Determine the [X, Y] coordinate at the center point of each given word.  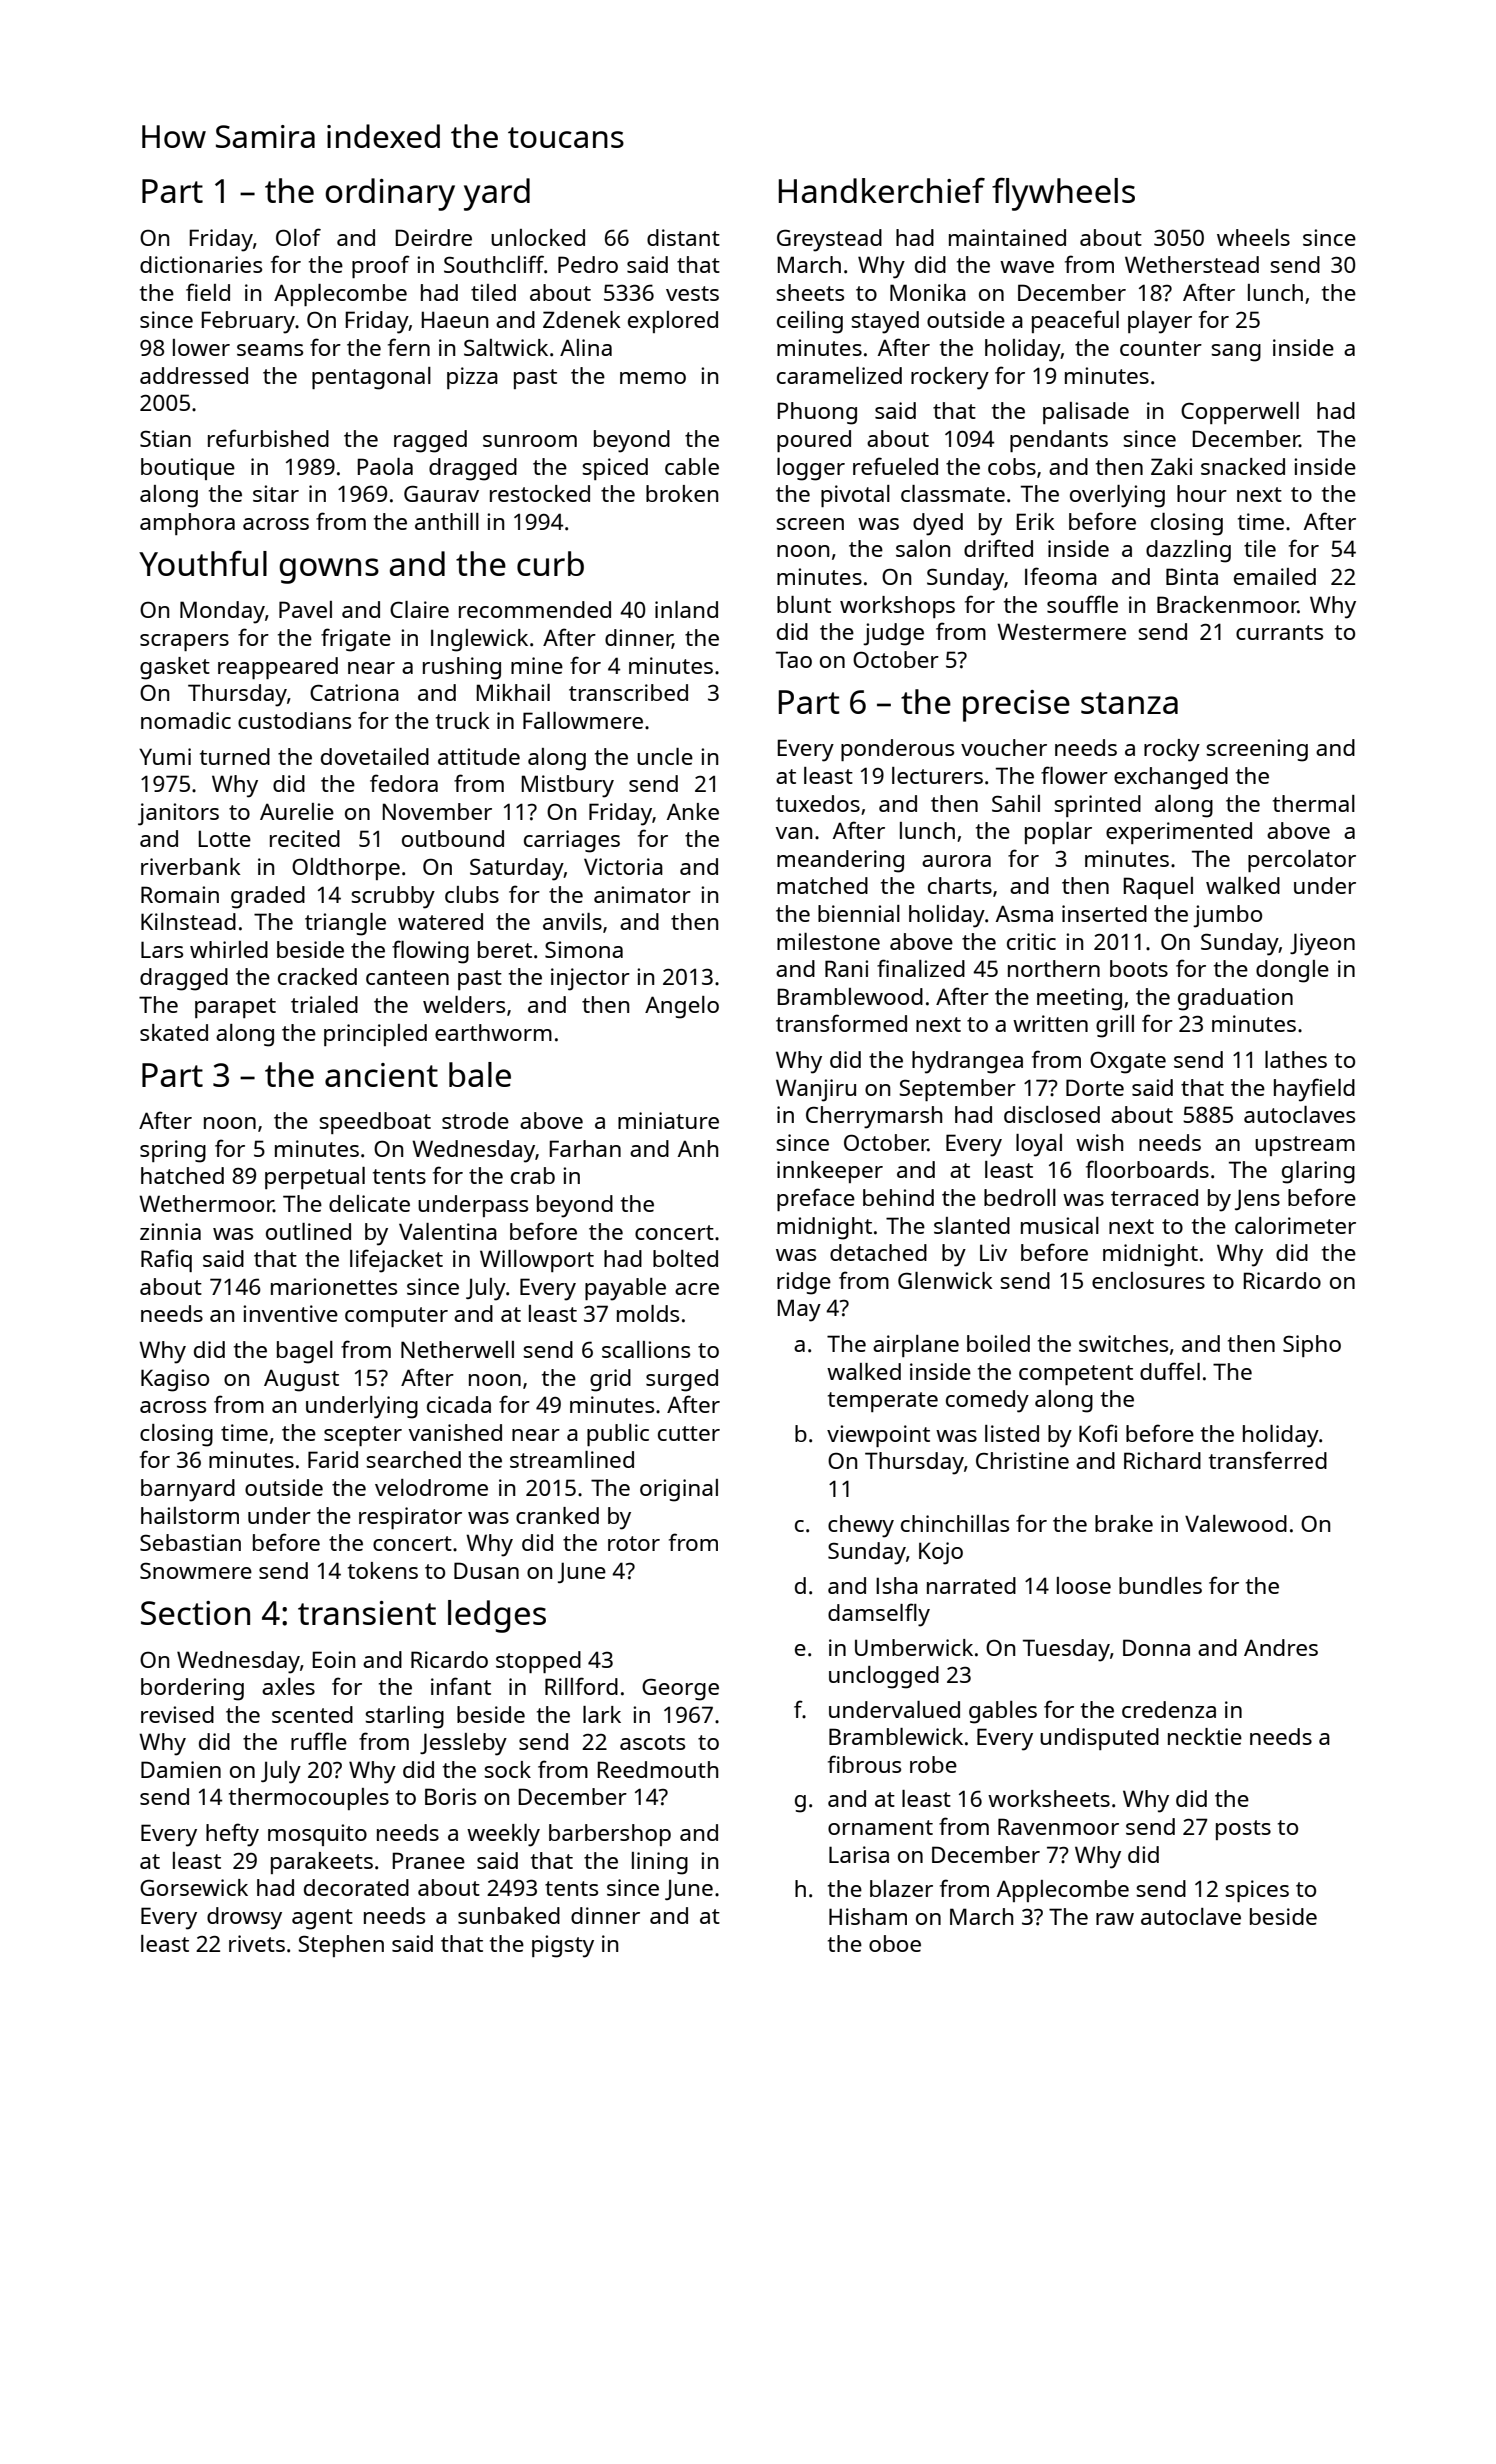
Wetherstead [1192, 264]
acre [697, 1289]
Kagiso [175, 1380]
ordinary [390, 194]
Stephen [341, 1946]
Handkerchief [882, 190]
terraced [1154, 1197]
